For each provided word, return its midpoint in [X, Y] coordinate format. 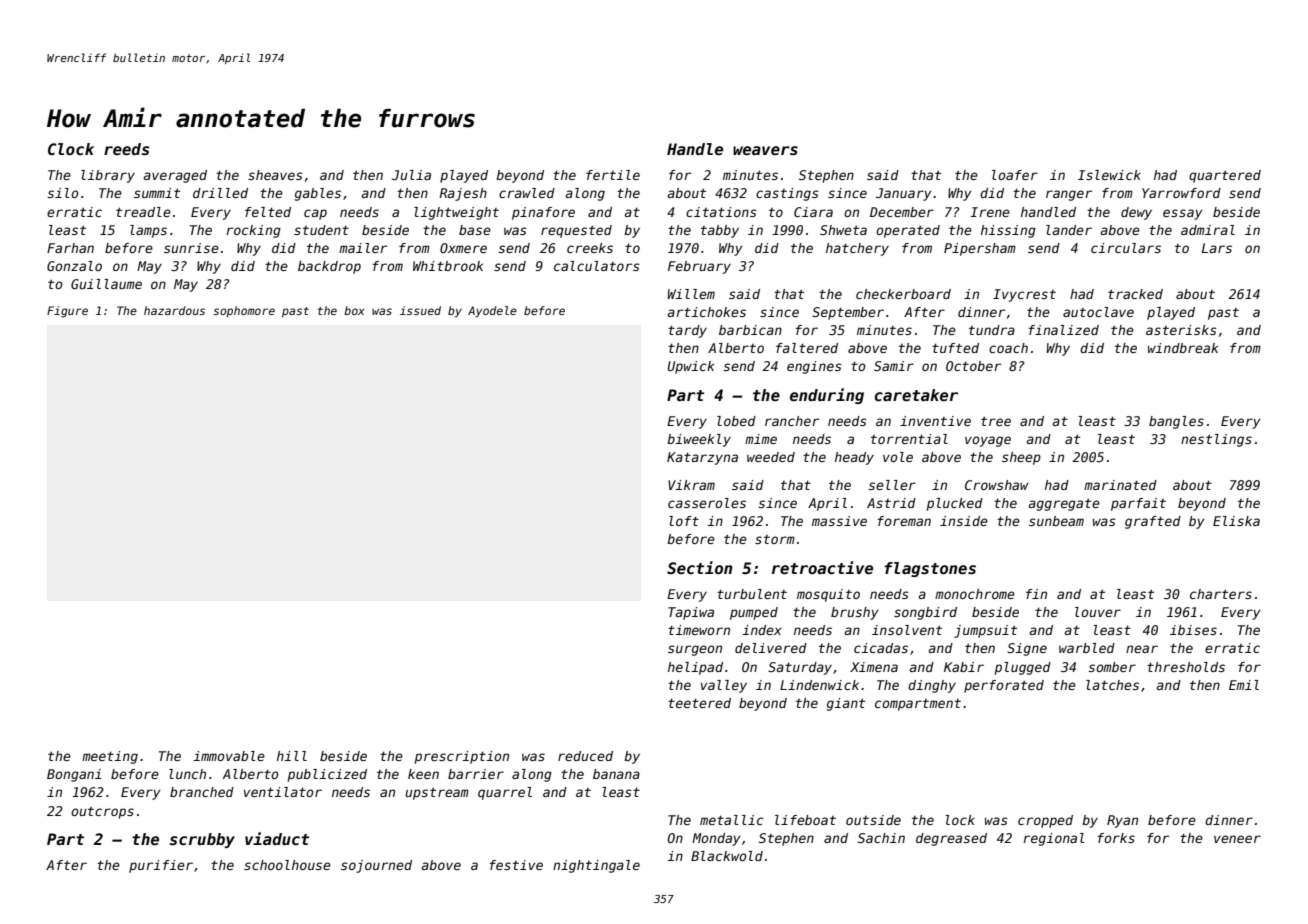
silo [63, 193]
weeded [771, 457]
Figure [67, 312]
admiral [1208, 230]
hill [292, 756]
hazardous [174, 310]
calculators [597, 266]
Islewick [1109, 175]
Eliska [1236, 521]
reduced [585, 756]
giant [846, 704]
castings [787, 194]
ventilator [283, 792]
